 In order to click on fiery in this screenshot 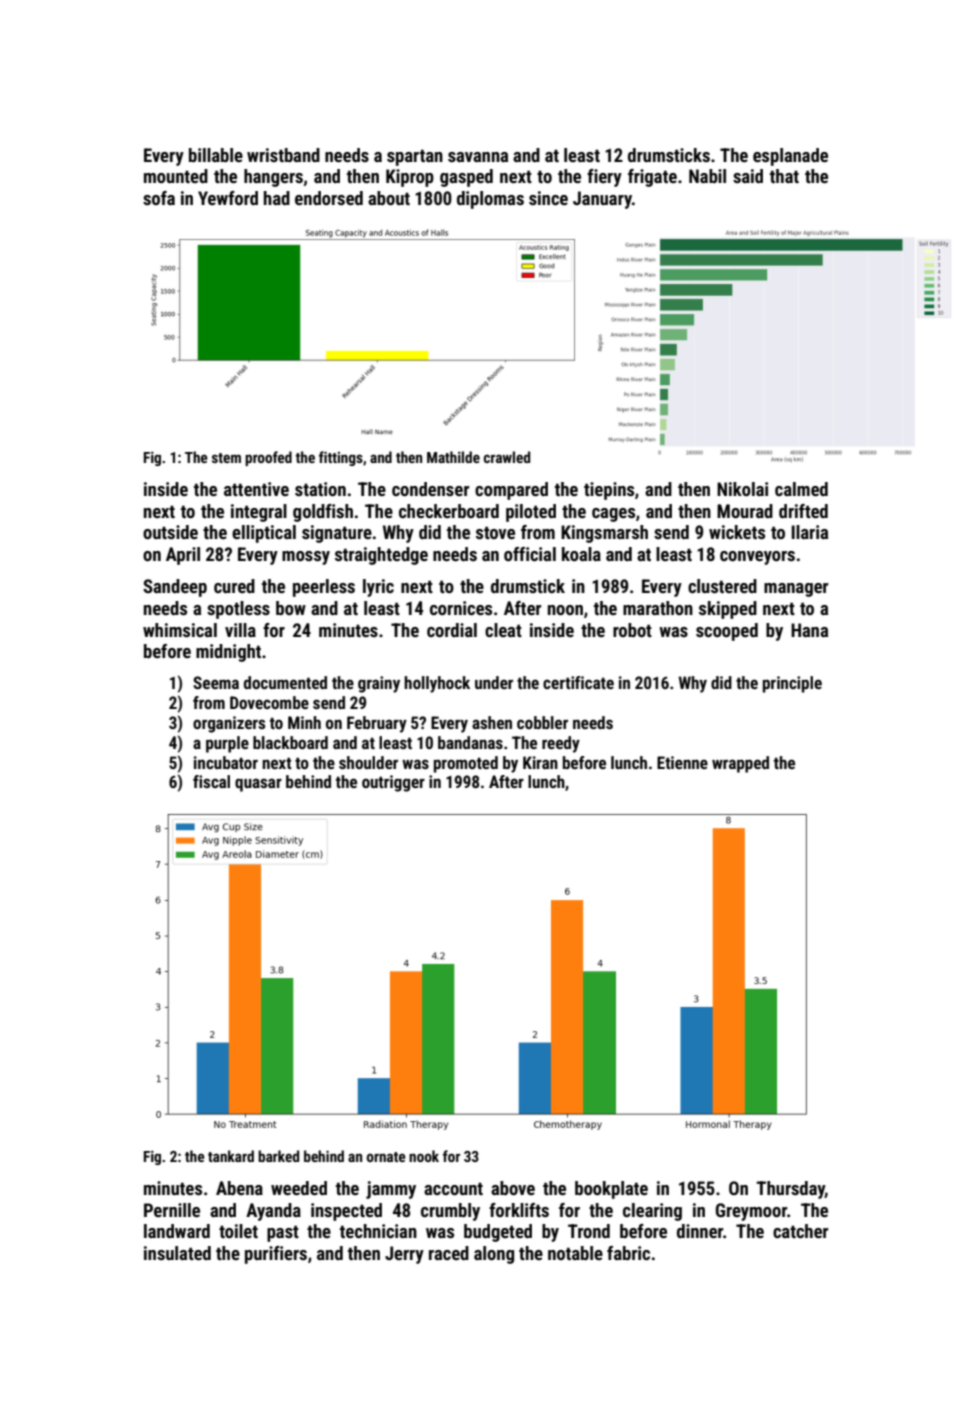, I will do `click(604, 178)`.
